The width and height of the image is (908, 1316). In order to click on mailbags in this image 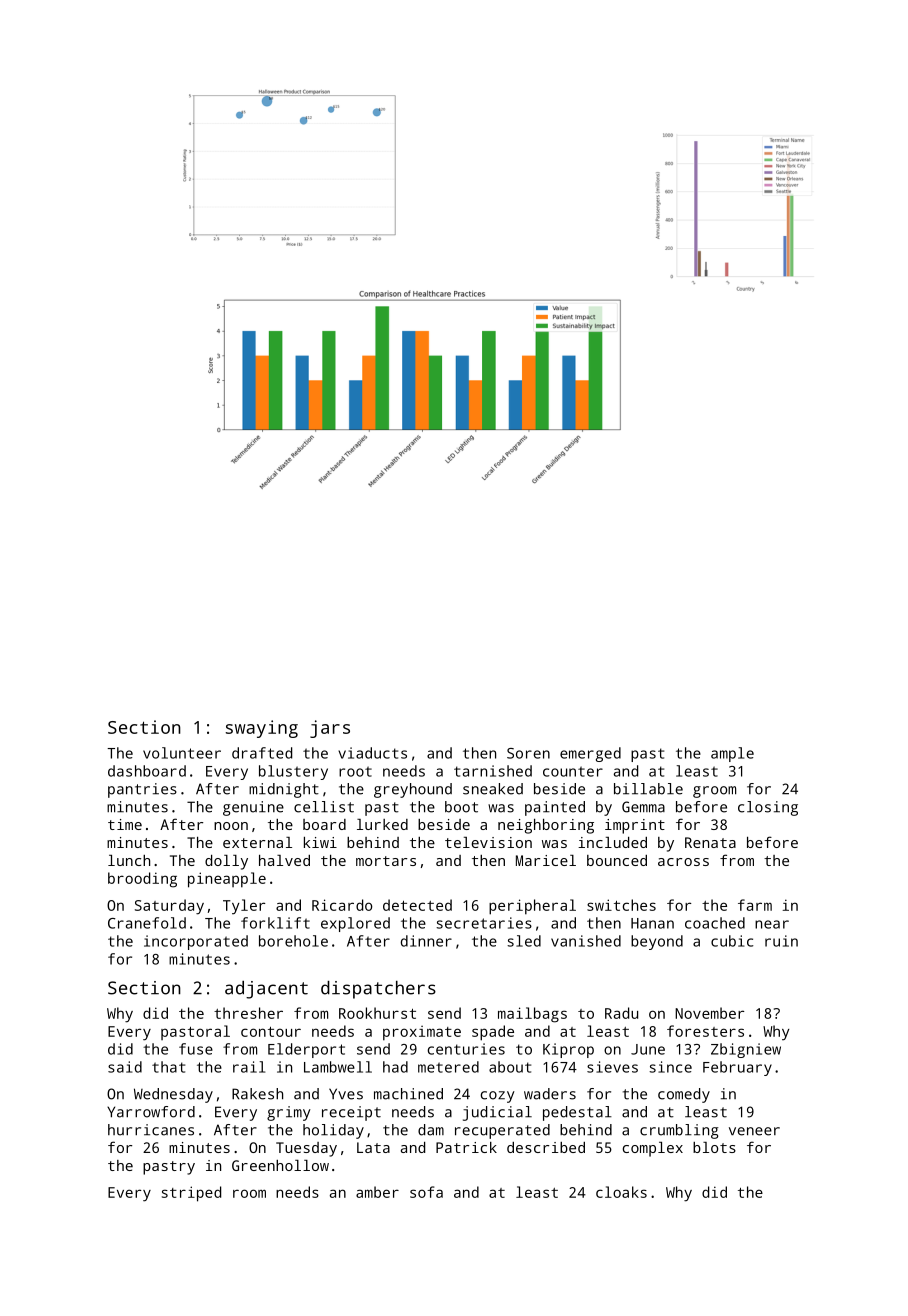, I will do `click(532, 1015)`.
